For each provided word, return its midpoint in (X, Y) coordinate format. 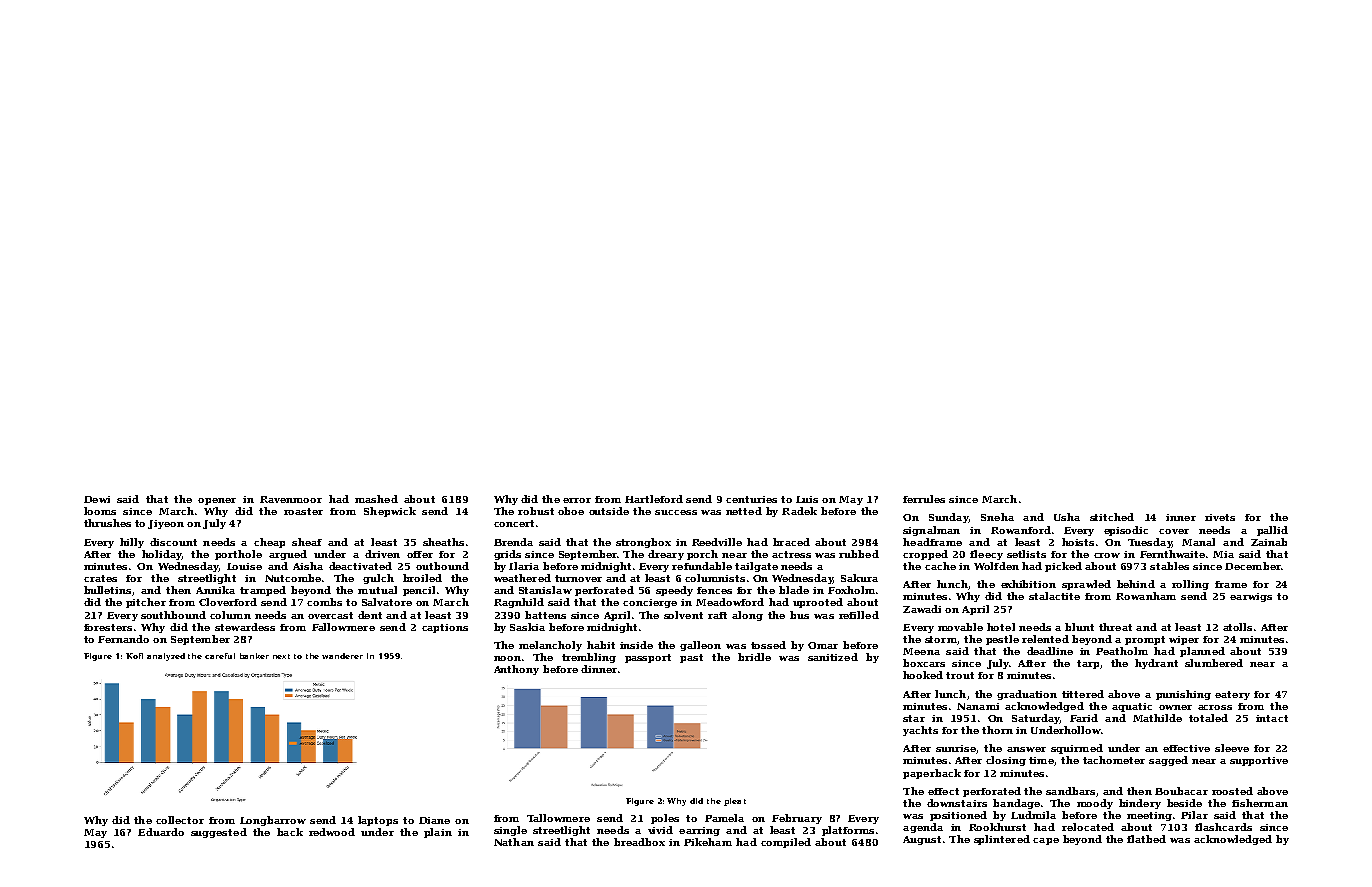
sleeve (1232, 748)
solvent (683, 615)
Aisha (308, 566)
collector (180, 820)
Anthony (516, 670)
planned (1202, 652)
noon (507, 658)
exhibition (1028, 584)
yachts (920, 731)
